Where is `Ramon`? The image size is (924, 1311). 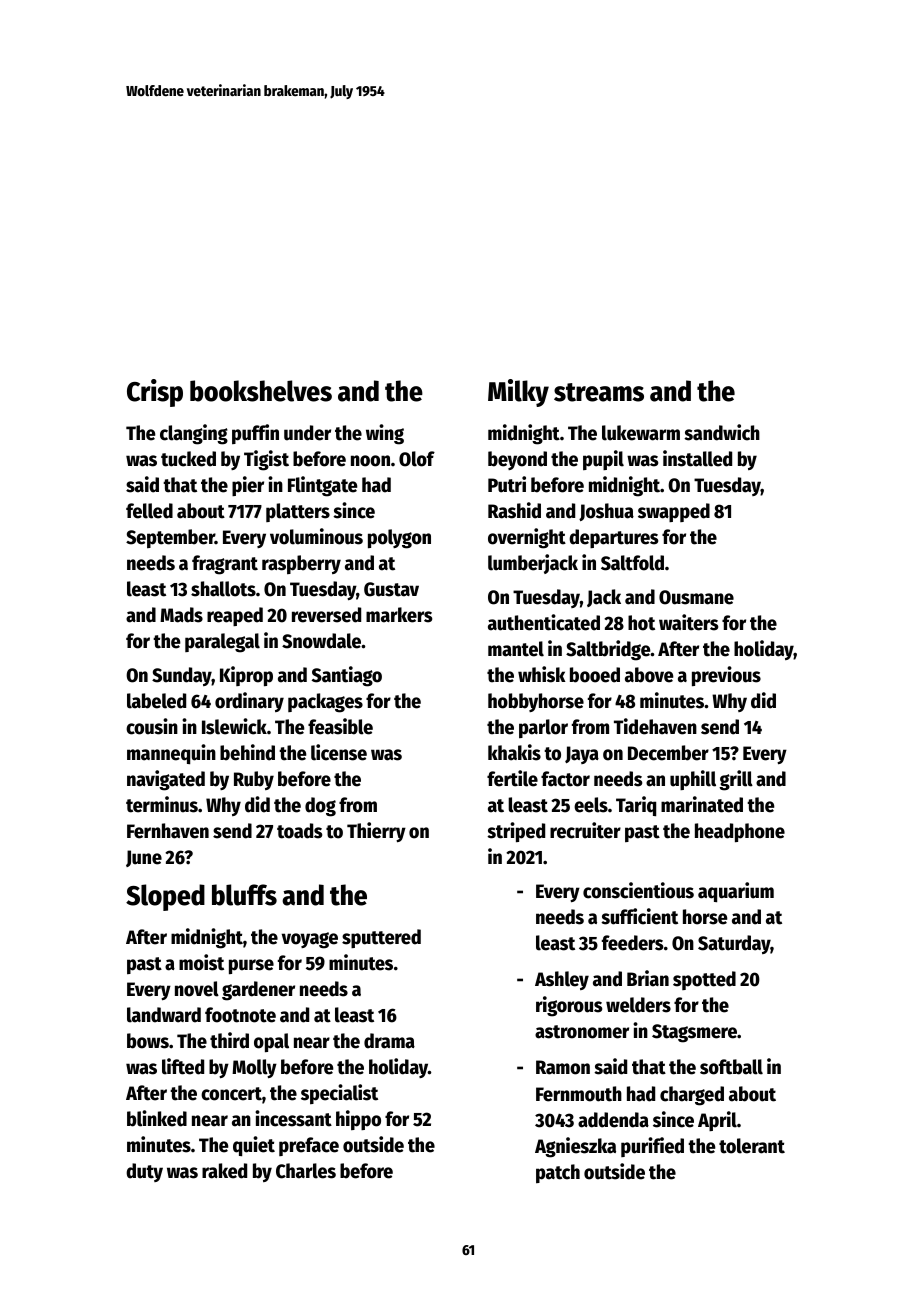 Ramon is located at coordinates (563, 1067).
